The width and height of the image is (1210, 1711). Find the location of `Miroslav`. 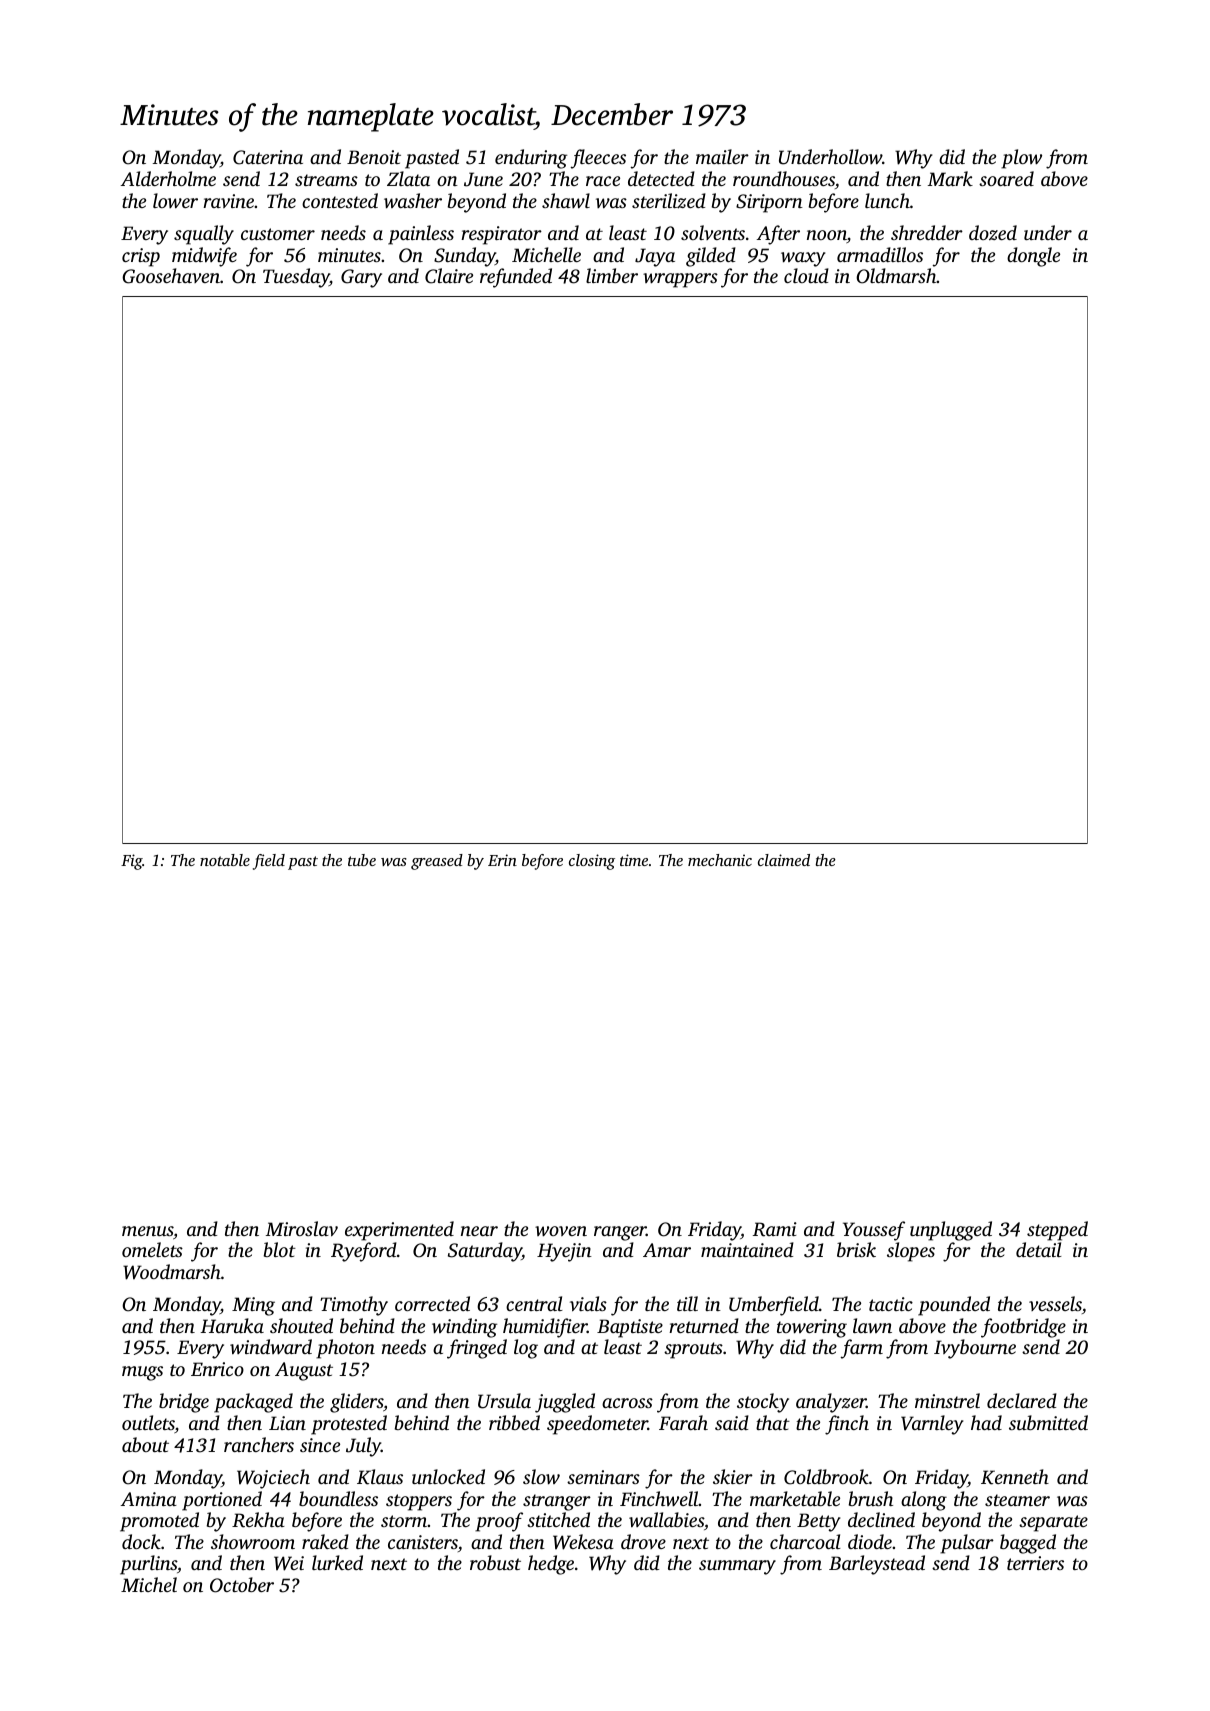

Miroslav is located at coordinates (302, 1228).
